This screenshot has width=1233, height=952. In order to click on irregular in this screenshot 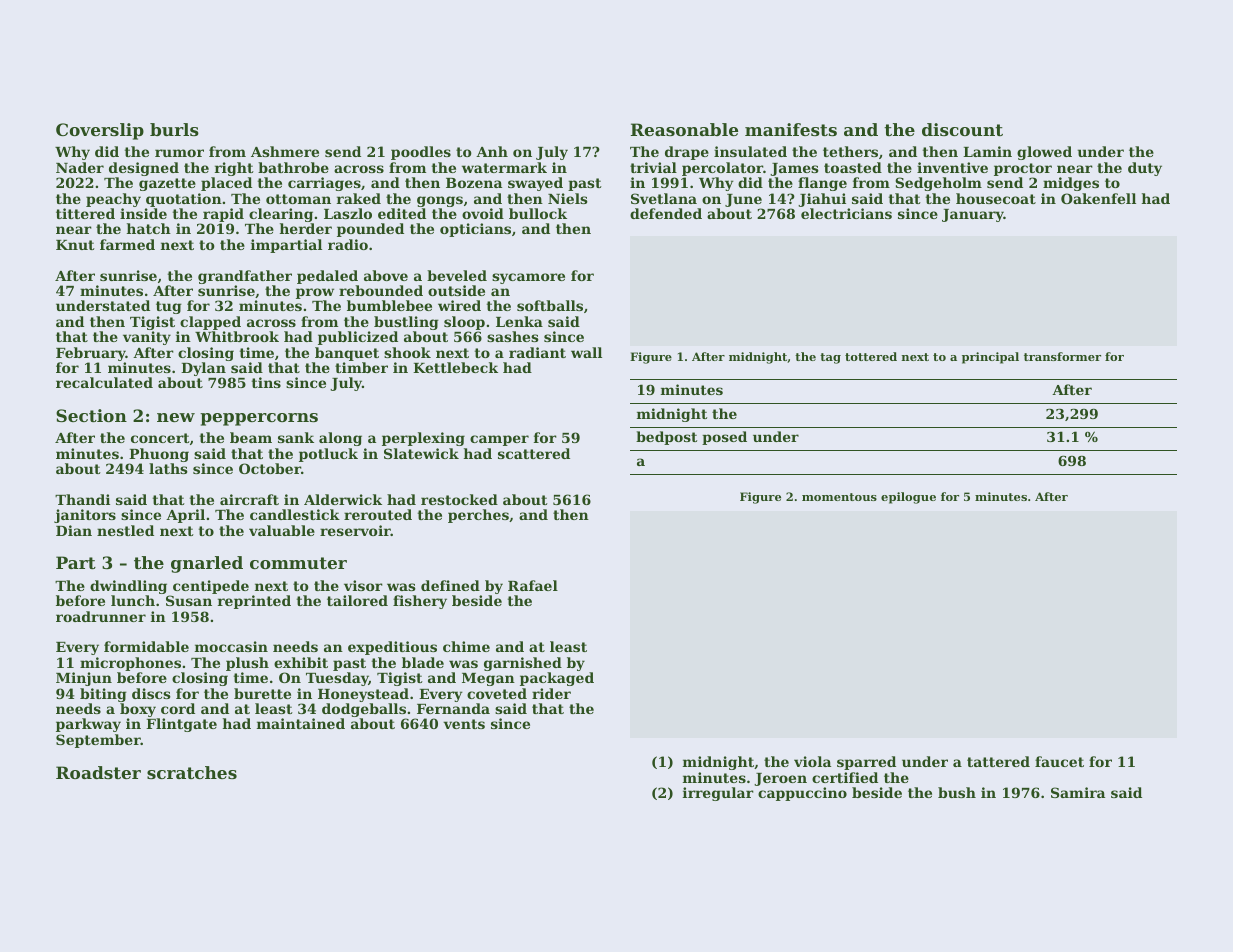, I will do `click(718, 794)`.
